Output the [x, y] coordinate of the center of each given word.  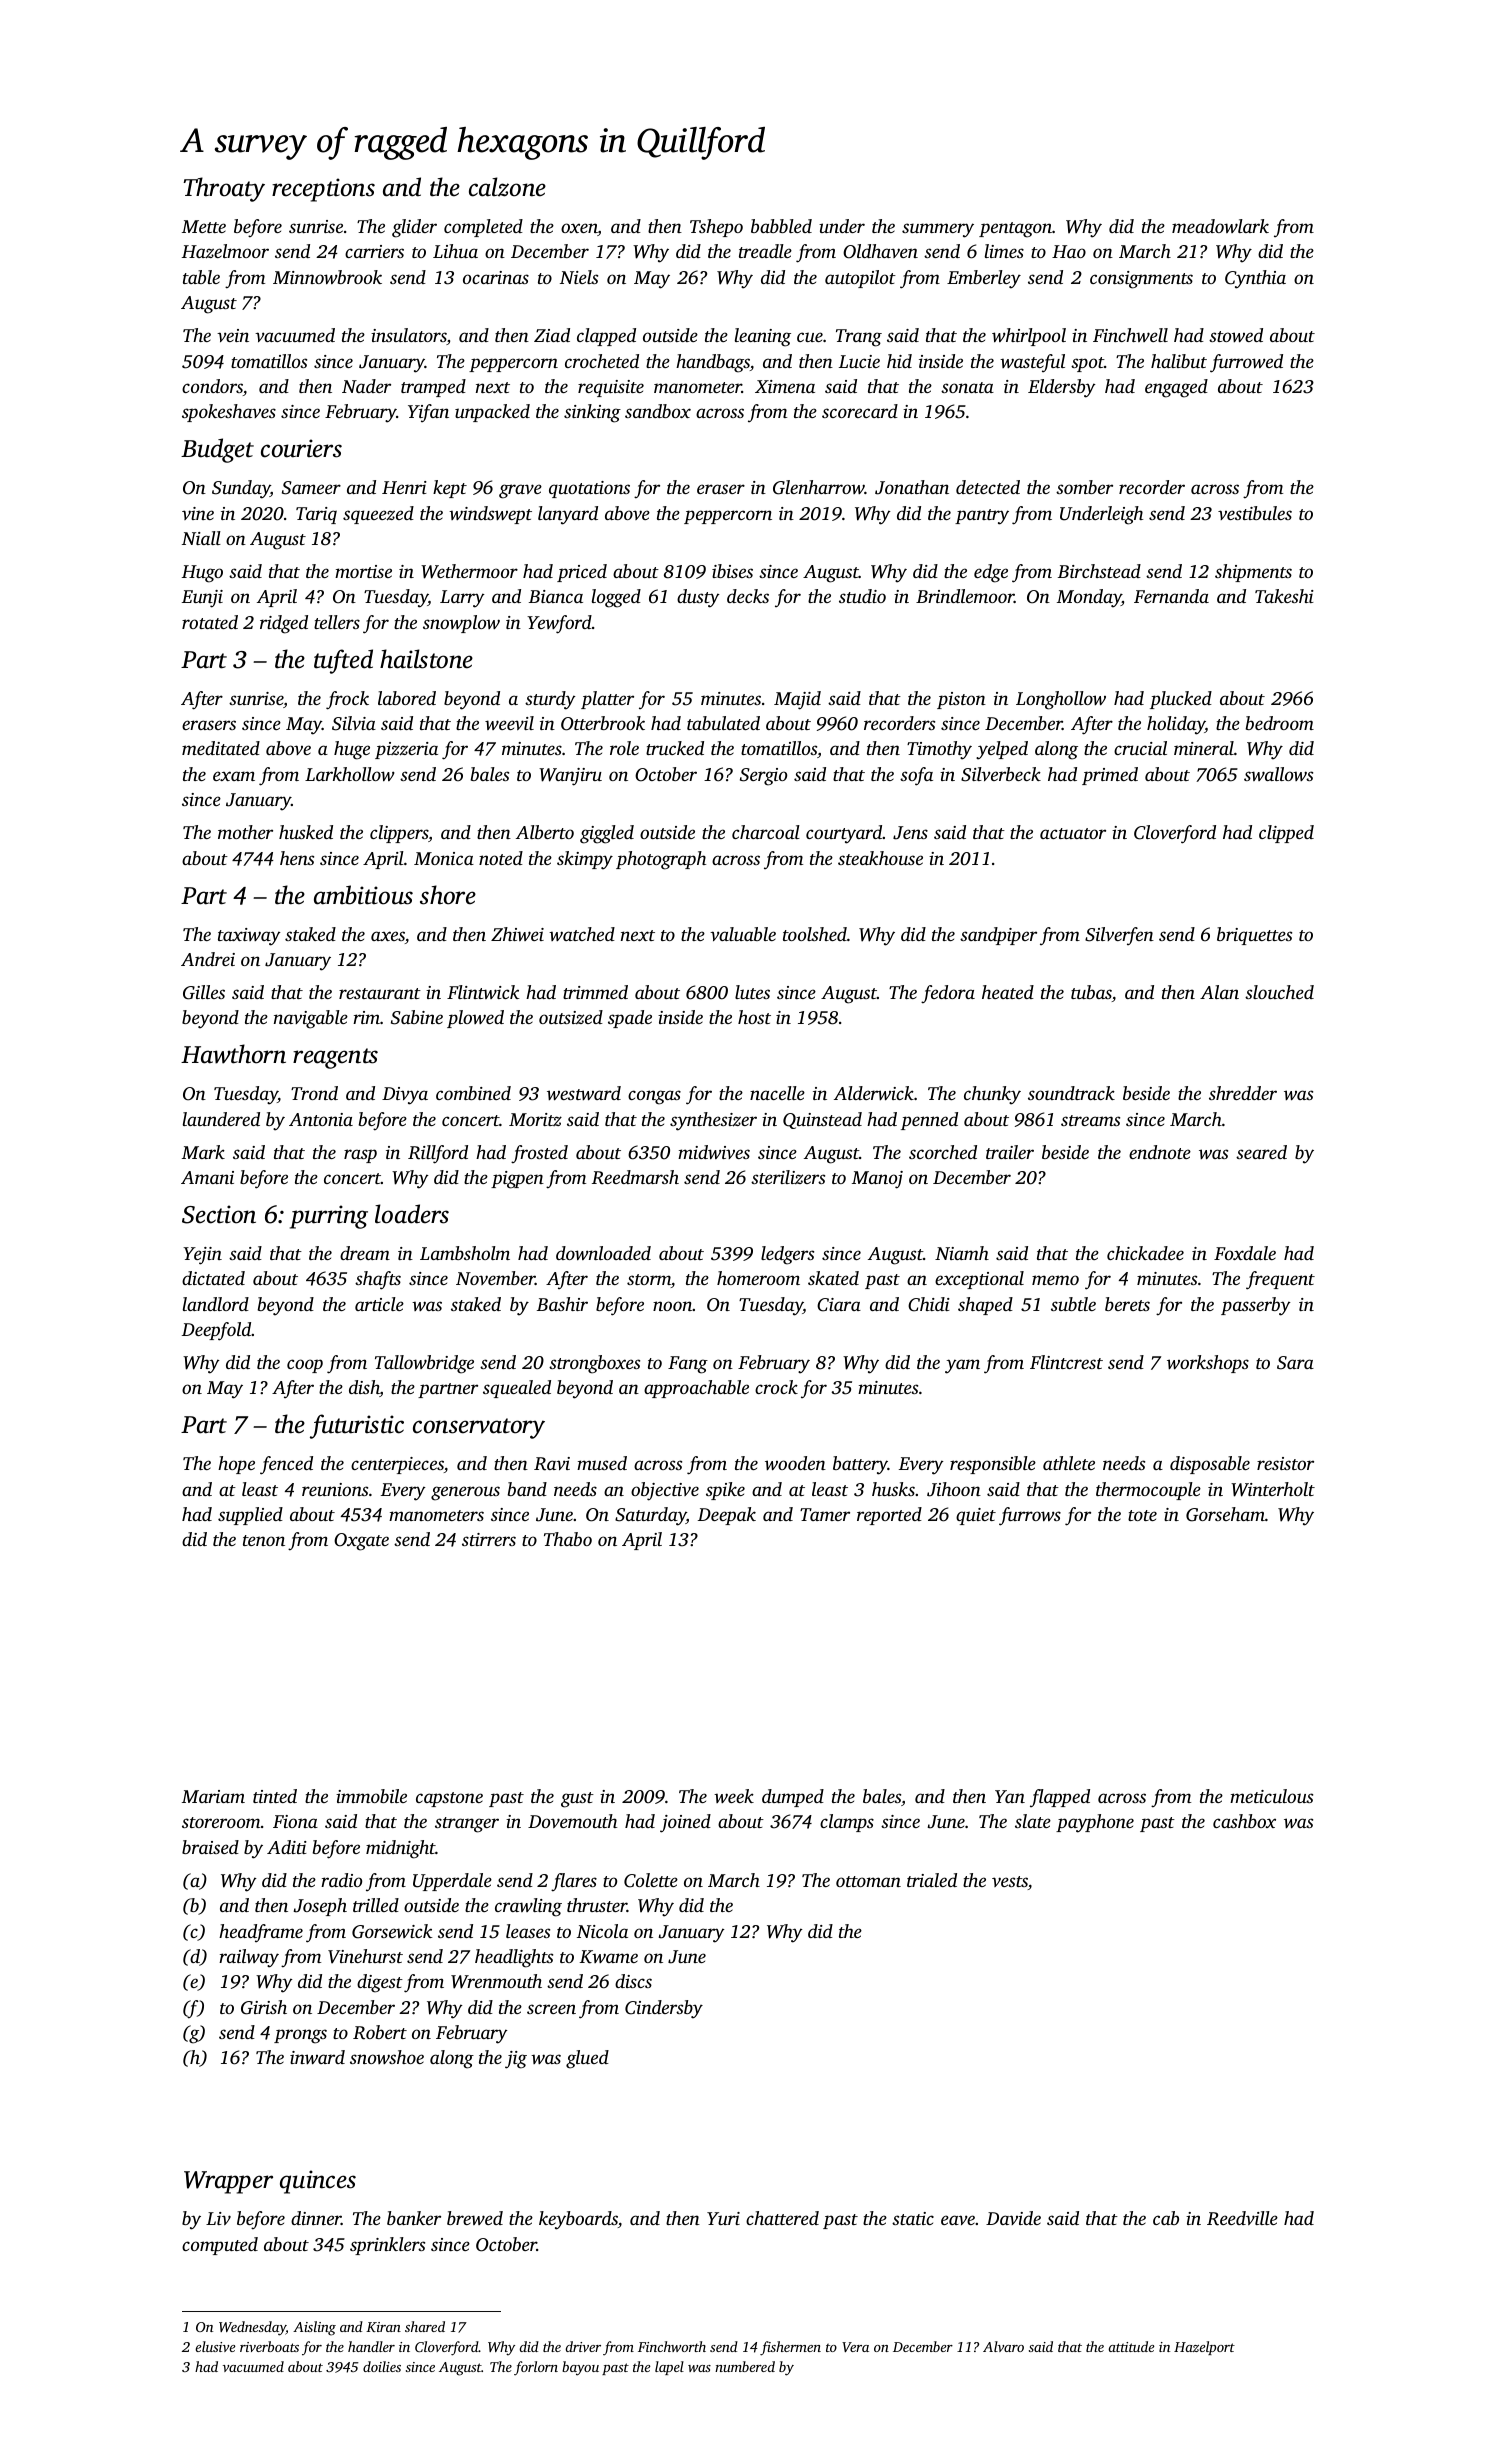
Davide [1013, 2218]
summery [938, 230]
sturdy [550, 700]
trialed [932, 1880]
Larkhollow [350, 774]
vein [233, 335]
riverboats [269, 2346]
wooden [795, 1463]
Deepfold [217, 1331]
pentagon [1015, 230]
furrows [1030, 1516]
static [913, 2218]
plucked [1181, 700]
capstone [449, 1799]
